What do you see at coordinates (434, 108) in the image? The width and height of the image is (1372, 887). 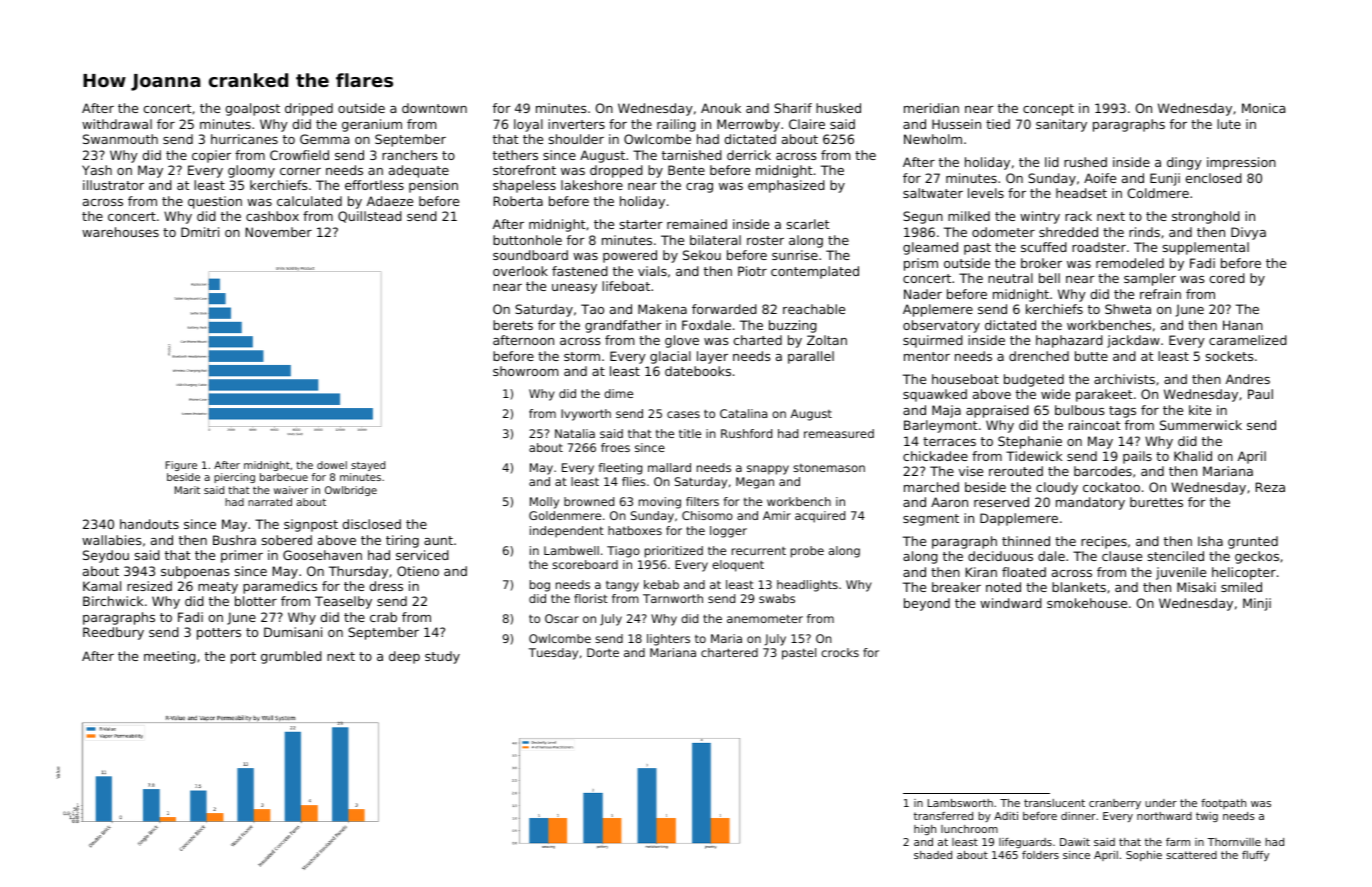 I see `downtown` at bounding box center [434, 108].
